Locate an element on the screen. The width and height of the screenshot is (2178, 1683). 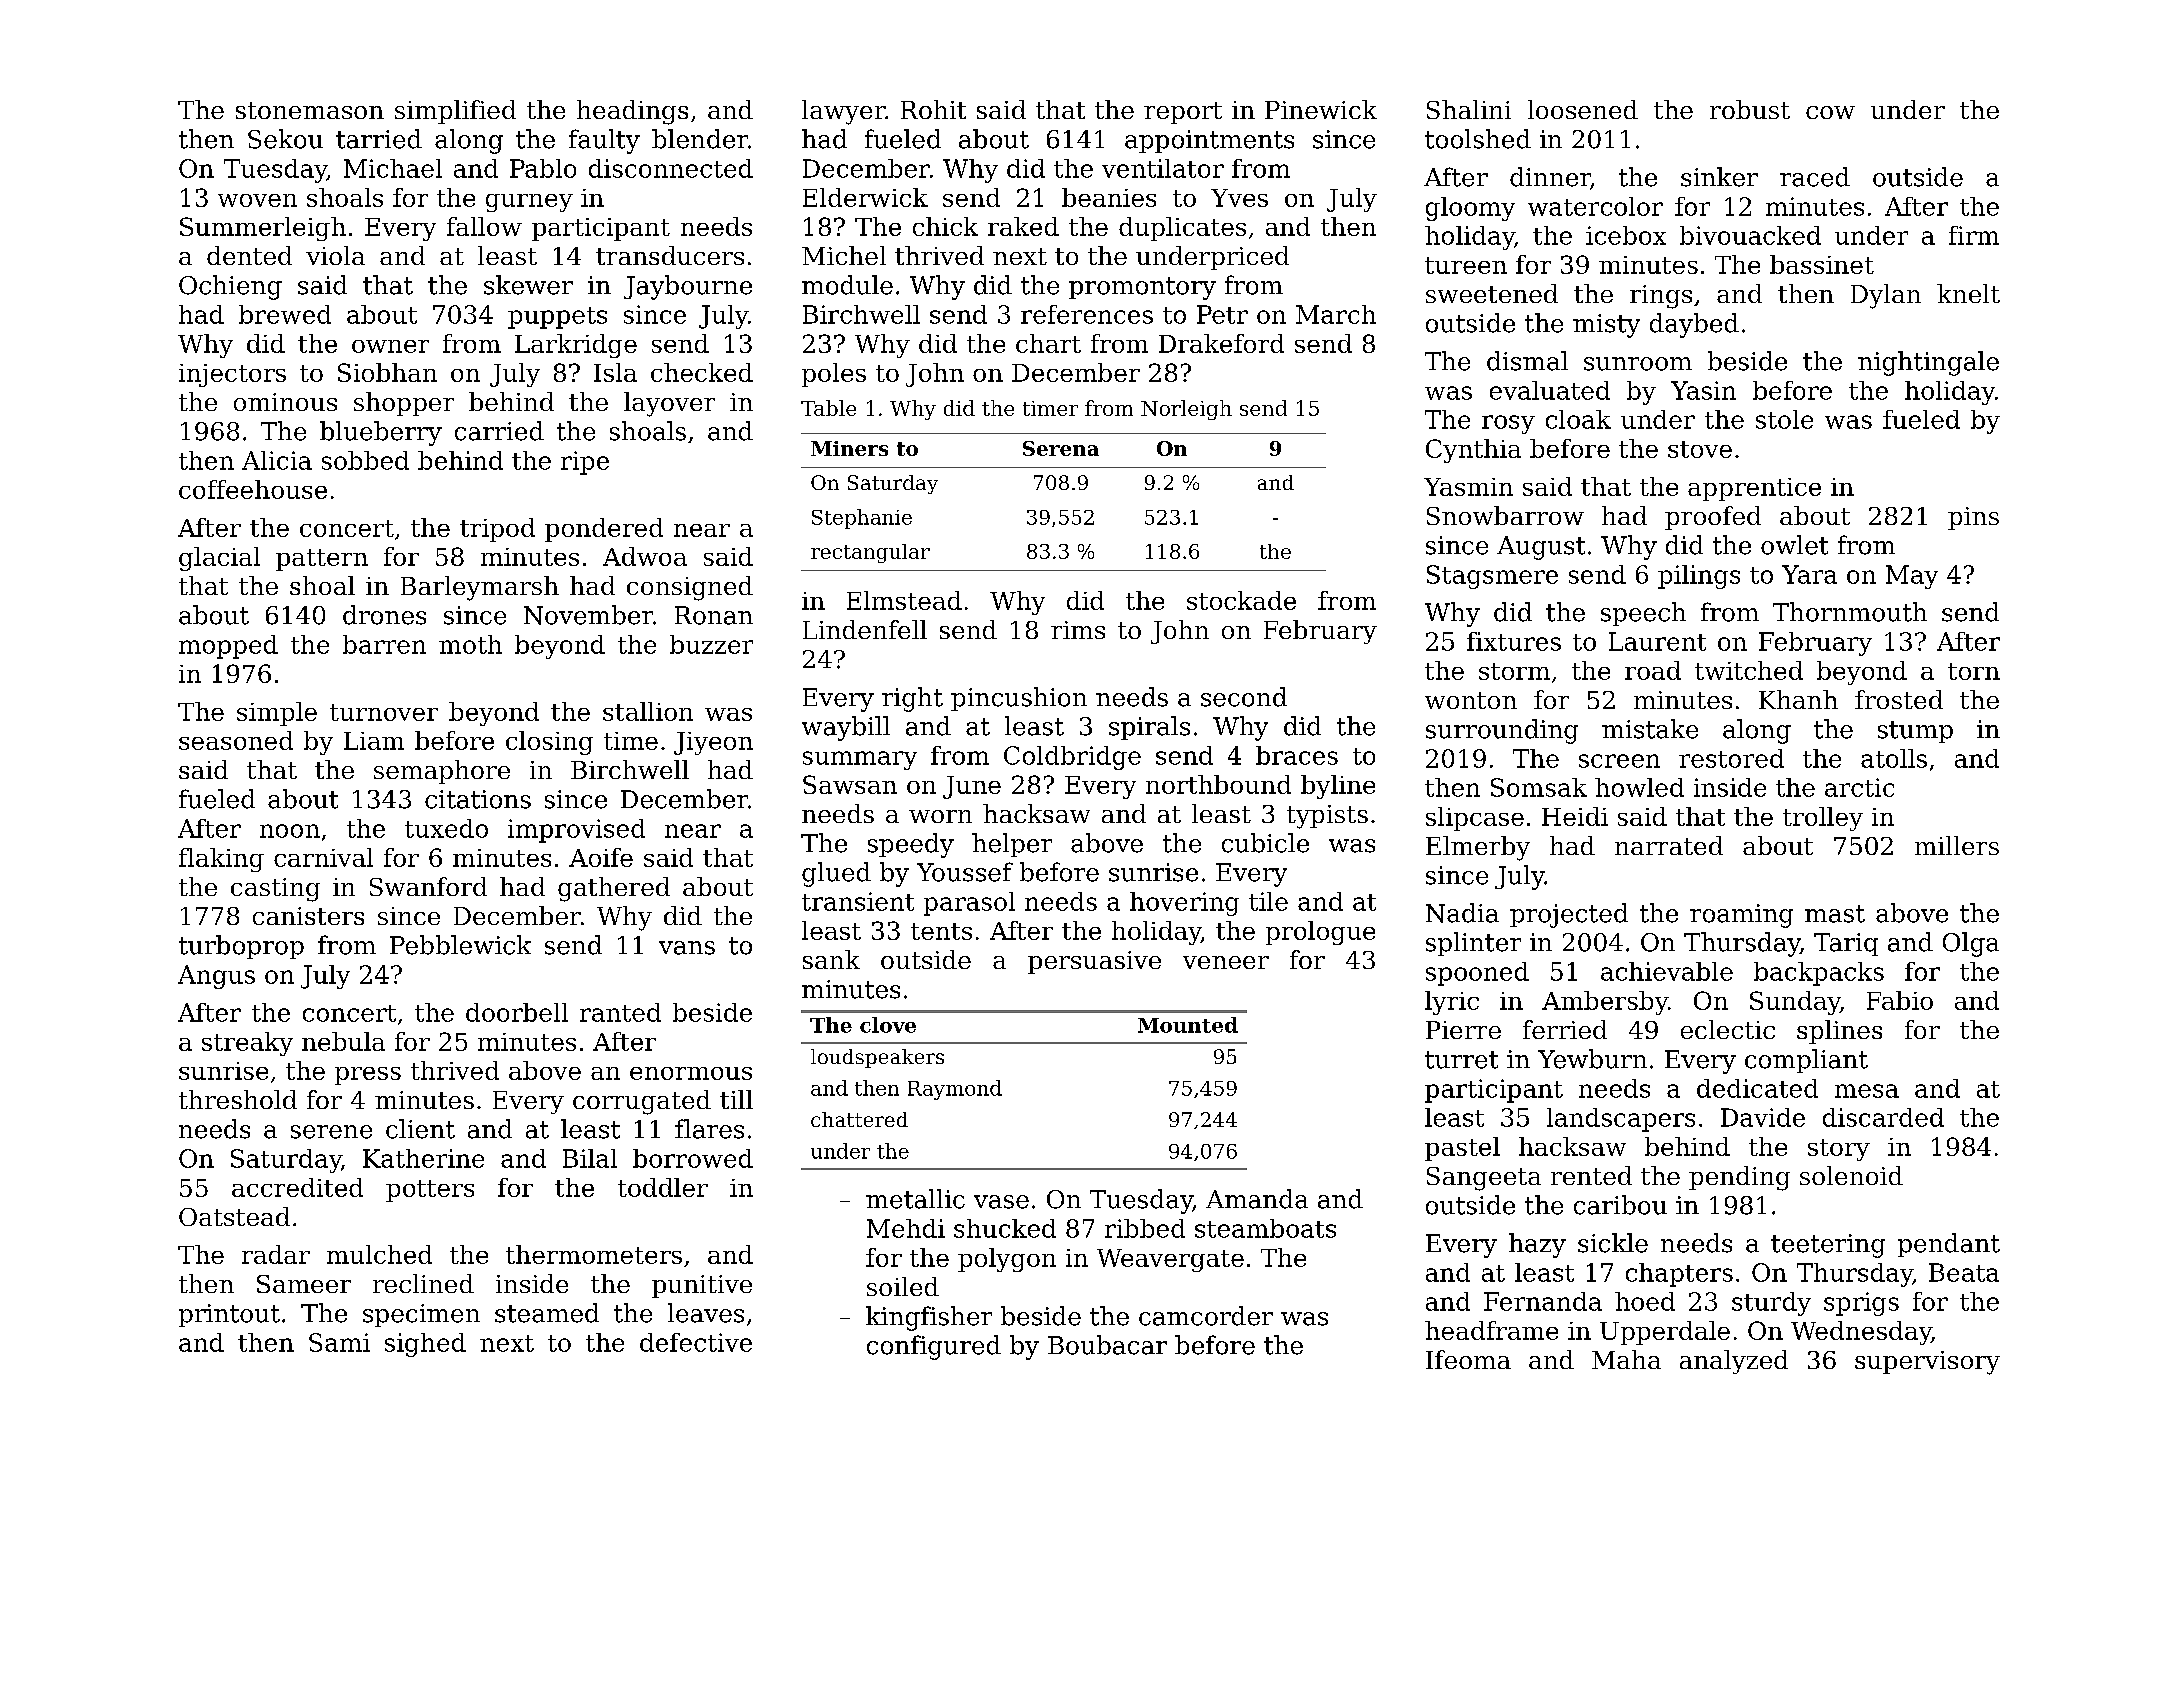
Elderwick is located at coordinates (865, 197).
